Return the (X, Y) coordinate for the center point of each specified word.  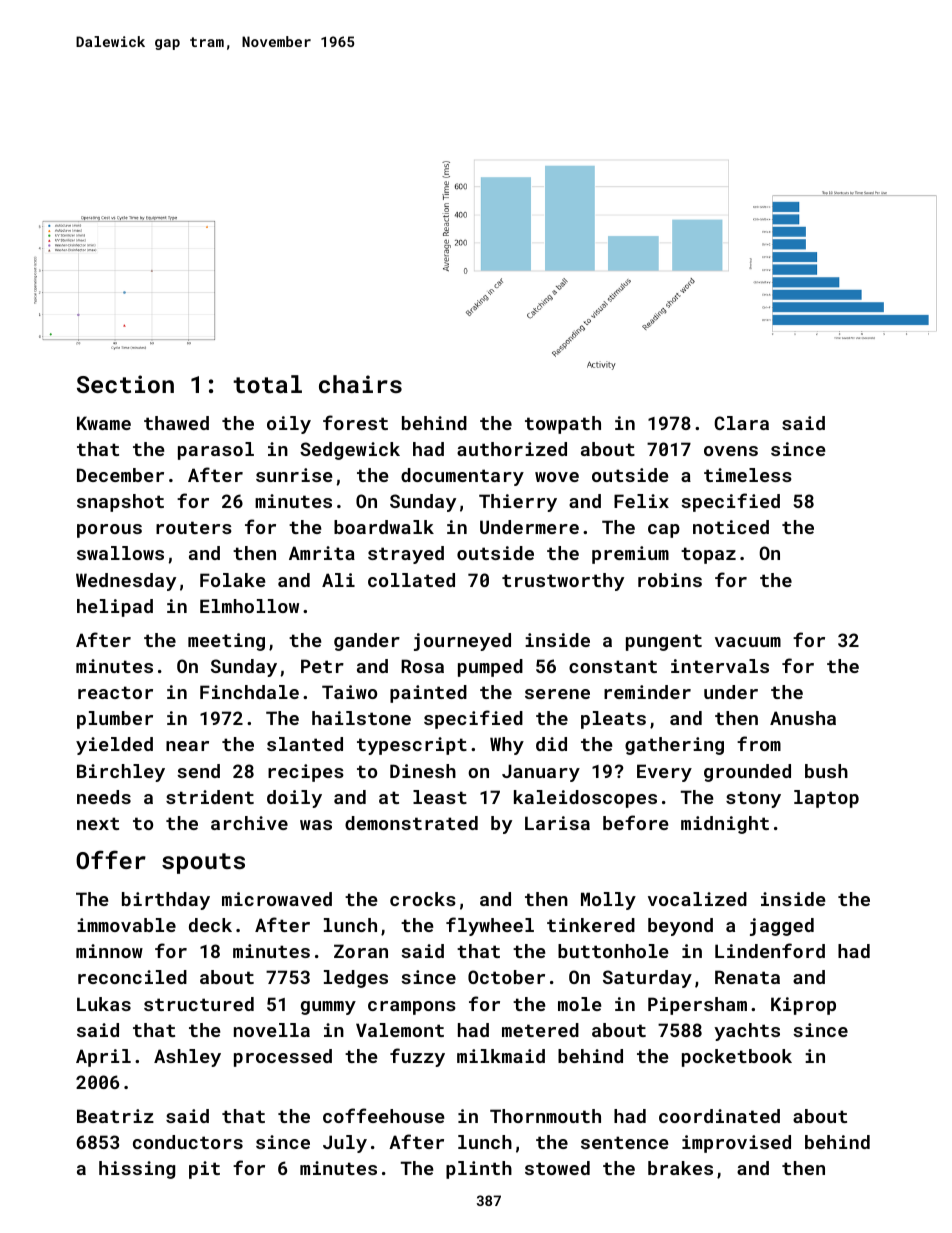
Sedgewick (350, 451)
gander (367, 642)
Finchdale (249, 692)
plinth (479, 1170)
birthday (166, 901)
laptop (826, 799)
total (267, 384)
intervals (720, 666)
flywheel (490, 926)
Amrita (322, 553)
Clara (741, 423)
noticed (731, 527)
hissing (137, 1170)
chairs (360, 384)
